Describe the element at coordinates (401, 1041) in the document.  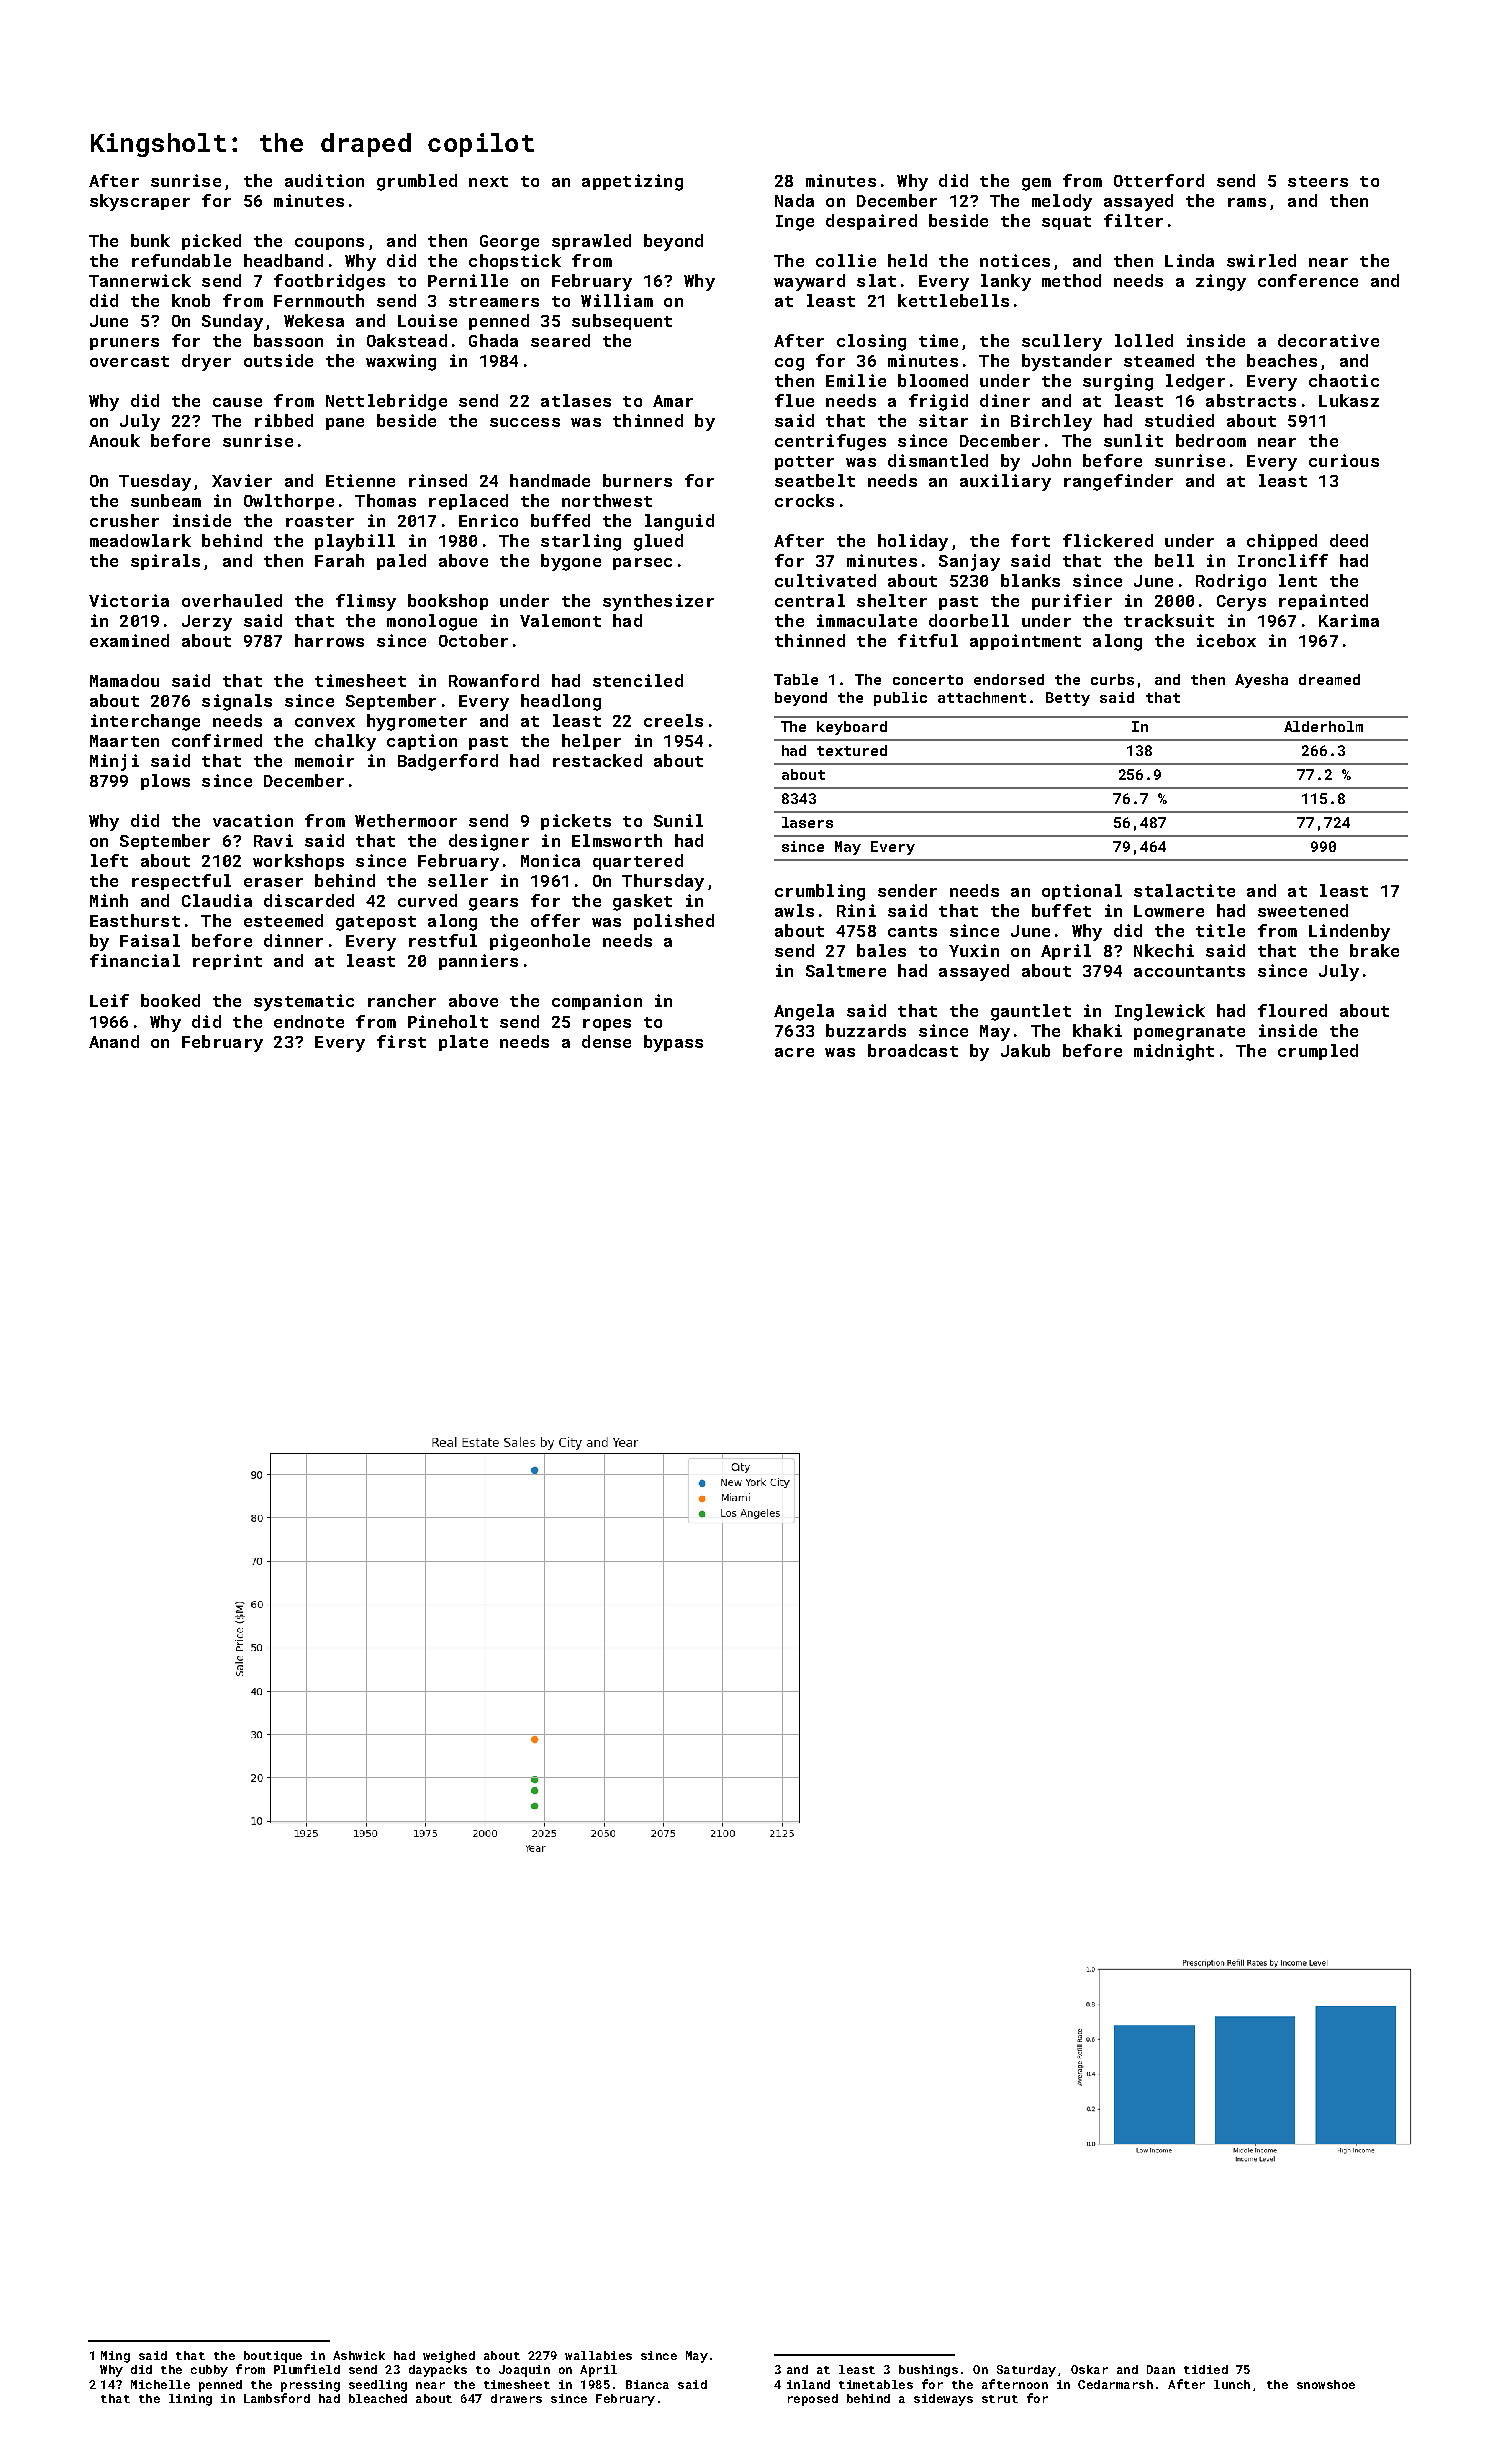
I see `first` at that location.
